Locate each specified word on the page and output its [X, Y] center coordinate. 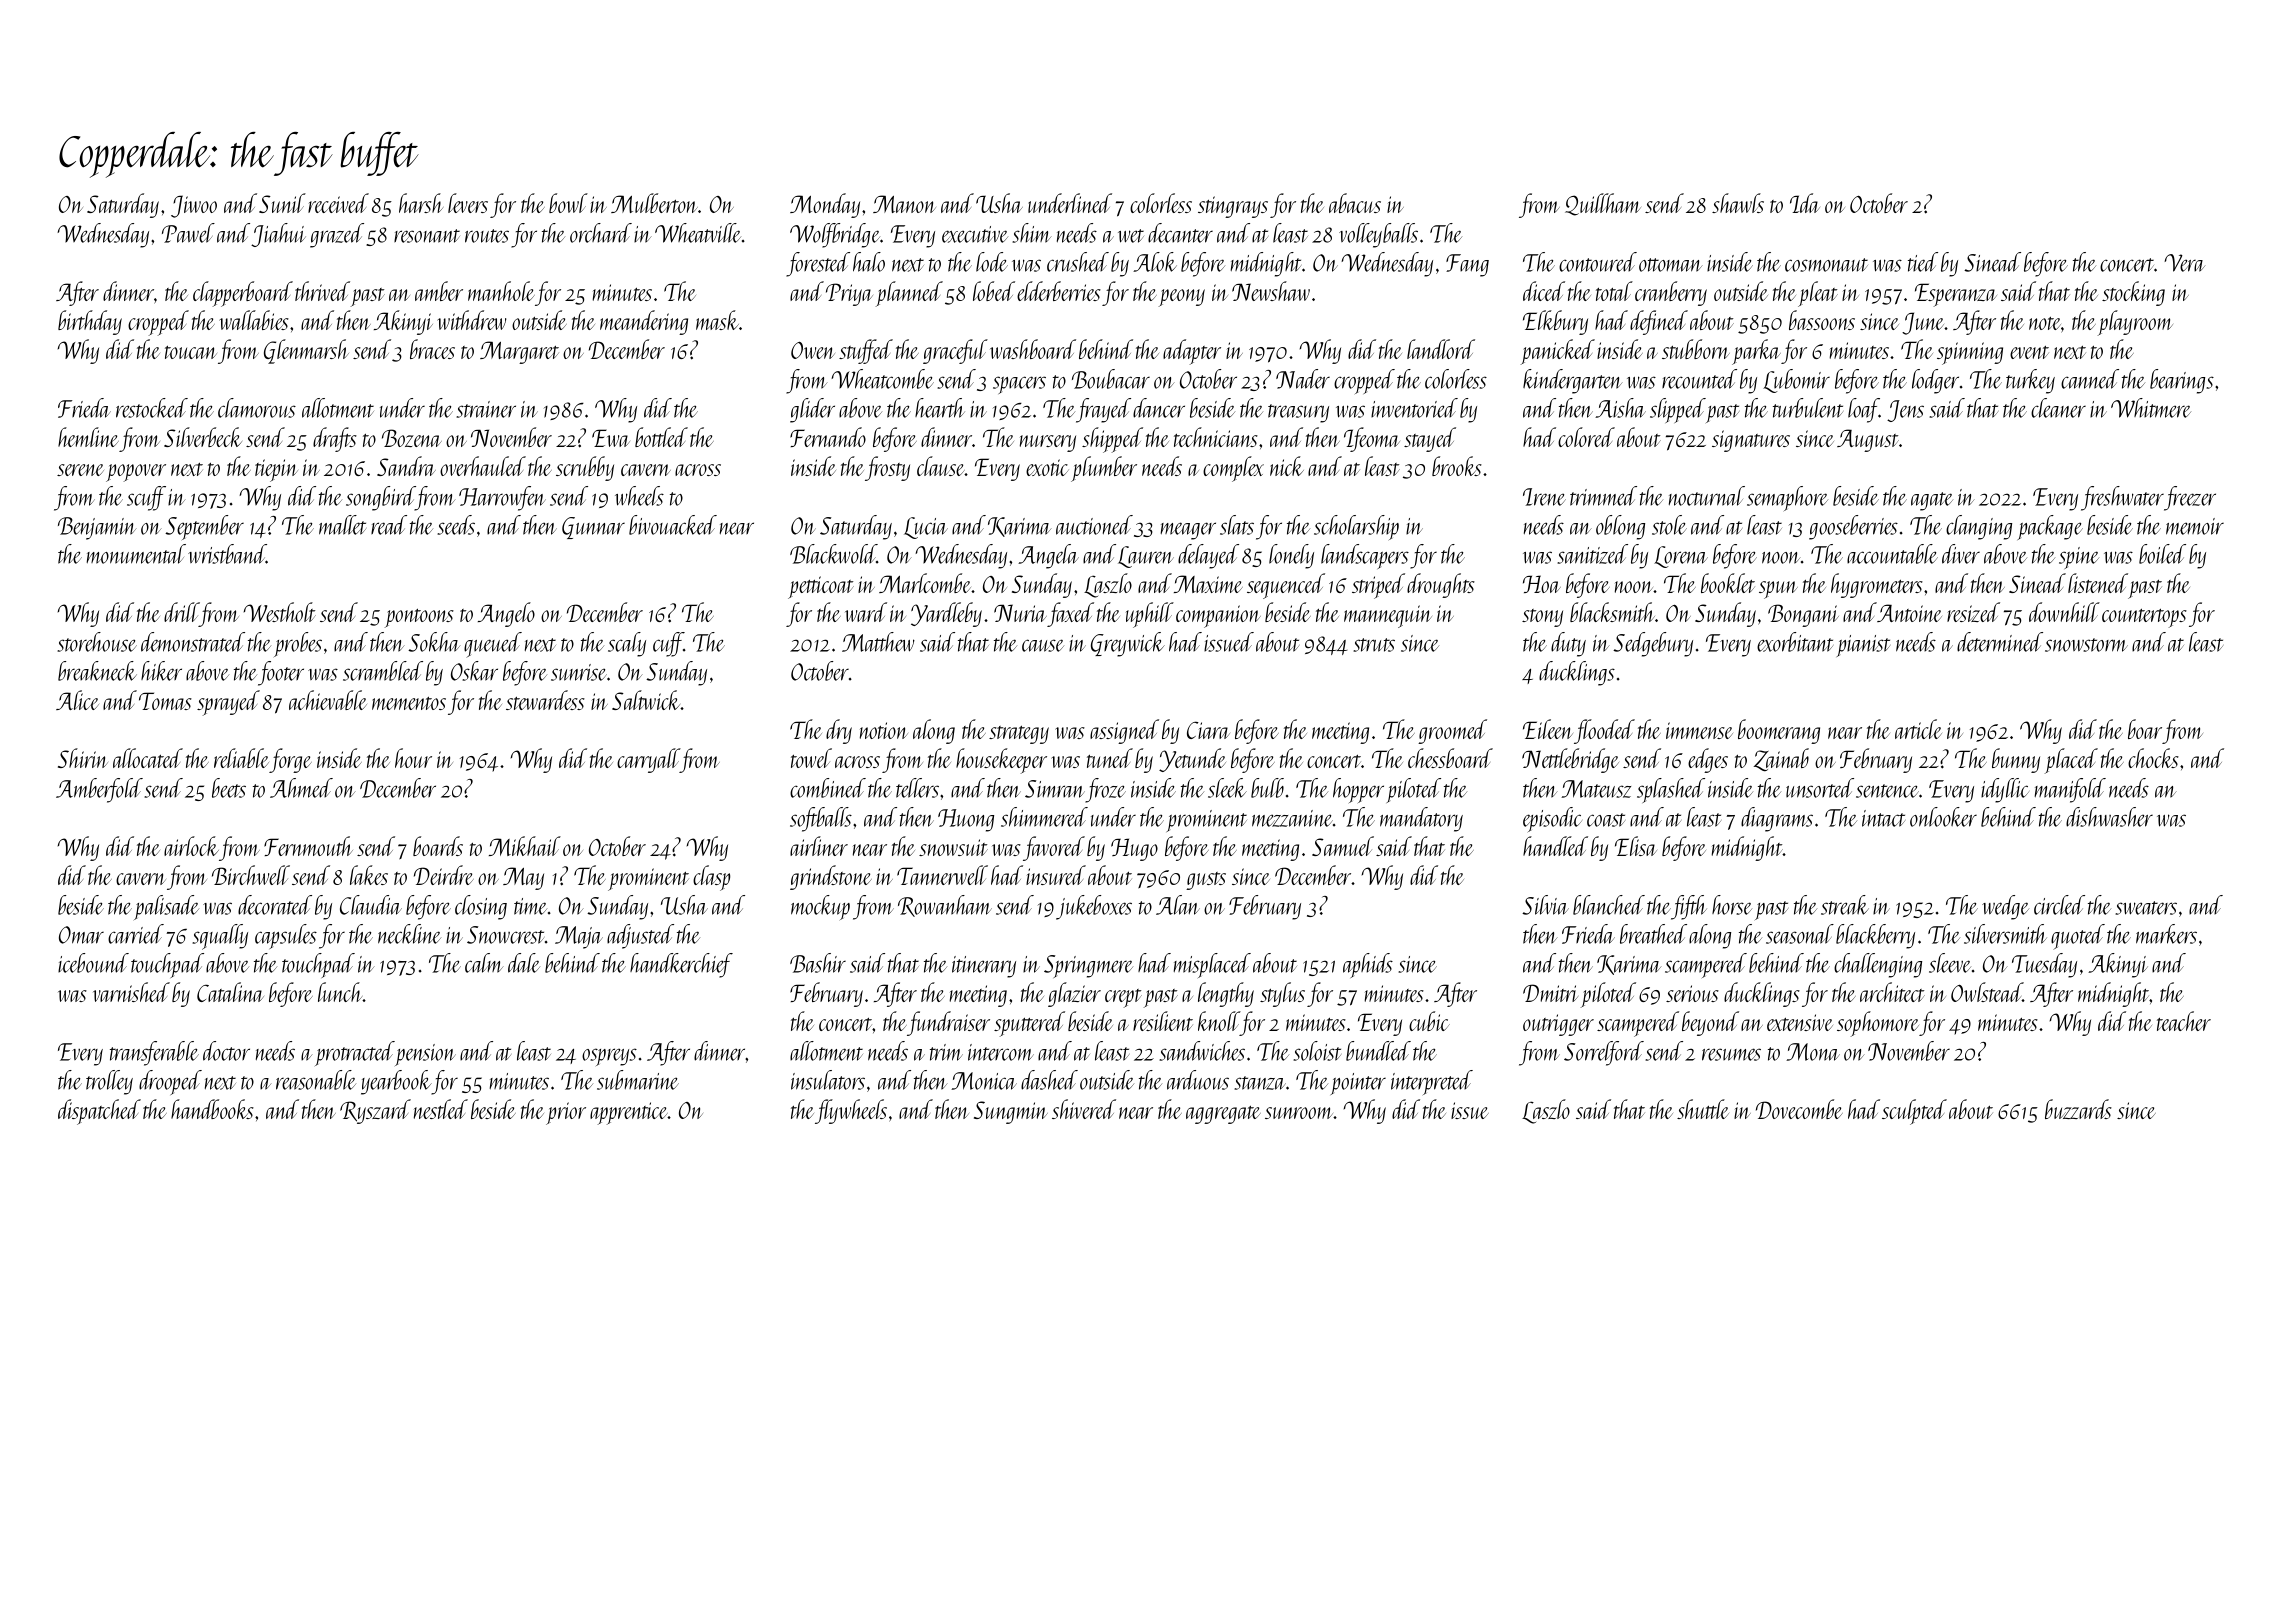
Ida [1805, 203]
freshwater [2122, 498]
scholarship [1356, 527]
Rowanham [945, 906]
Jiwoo [194, 206]
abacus [1355, 203]
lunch [340, 992]
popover [136, 473]
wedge [2005, 907]
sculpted [1914, 1112]
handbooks [212, 1109]
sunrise [579, 672]
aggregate [1223, 1115]
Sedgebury [1653, 644]
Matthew [878, 642]
